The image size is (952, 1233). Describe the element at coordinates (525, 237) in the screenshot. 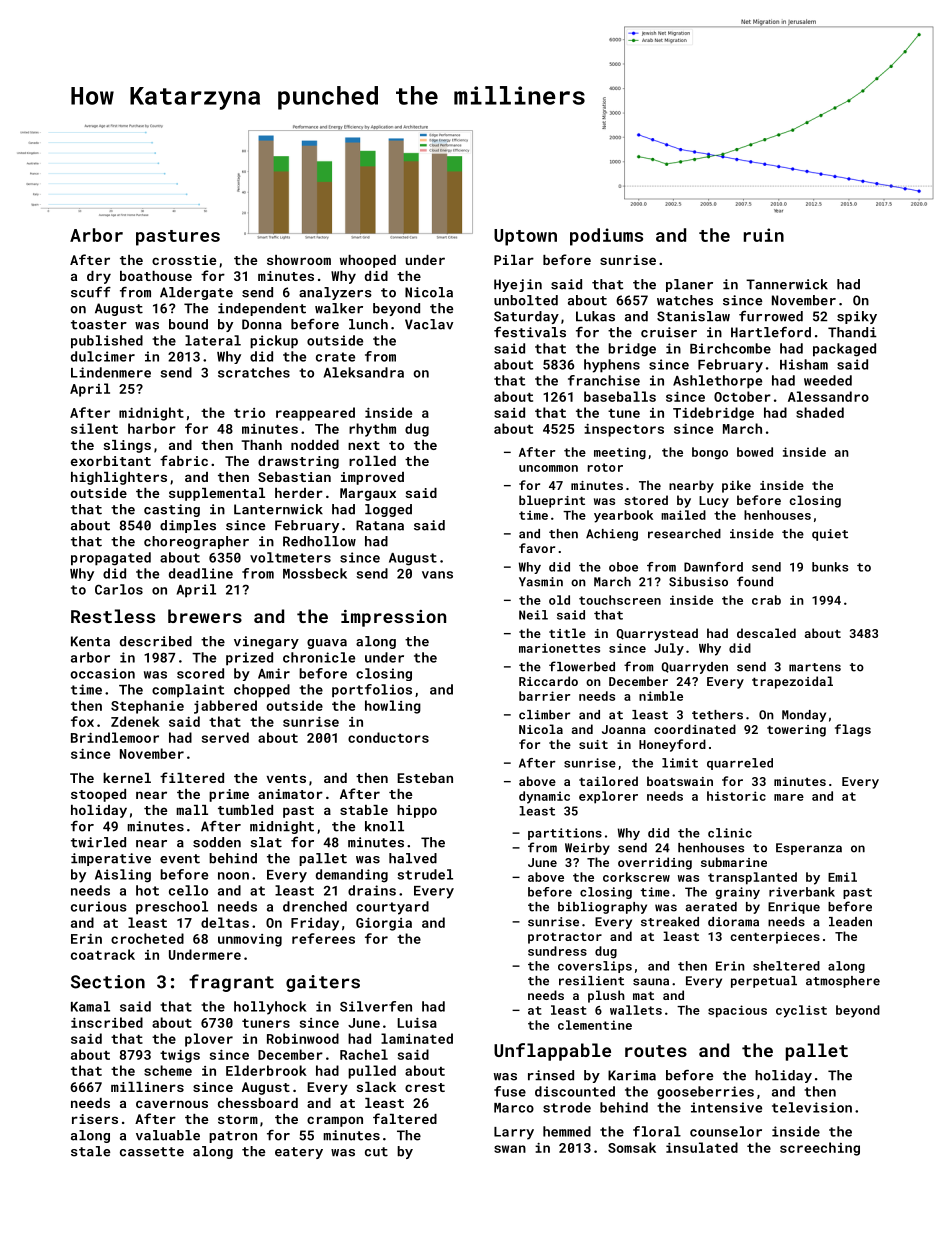

I see `Uptown` at that location.
